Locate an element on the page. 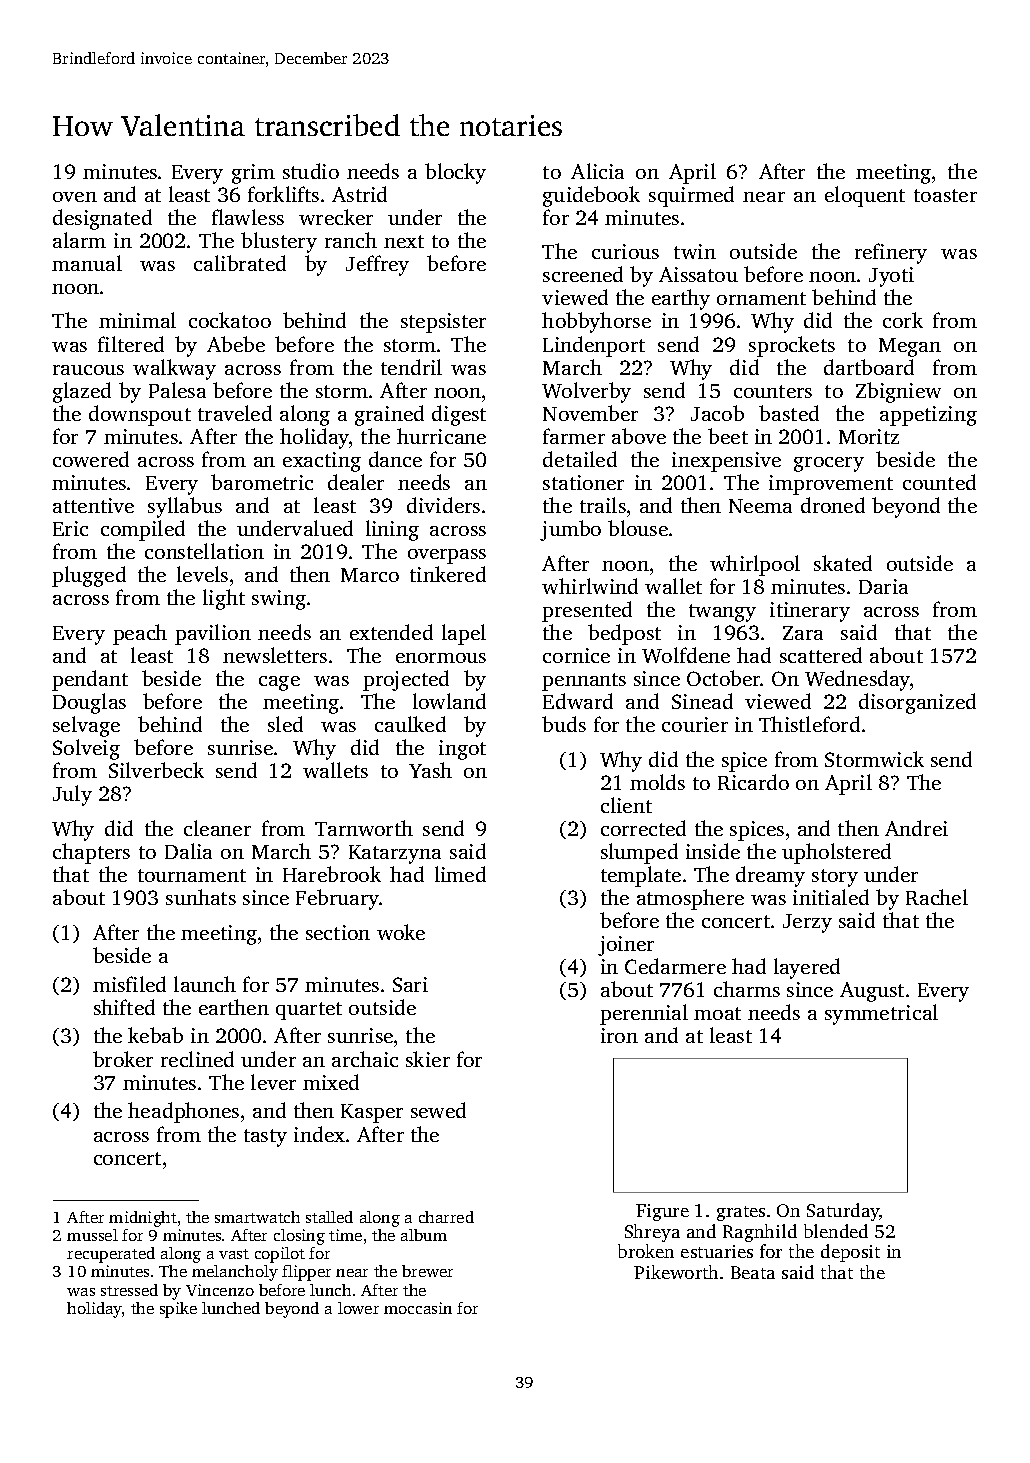 The image size is (1030, 1463). Silverbeck is located at coordinates (156, 770).
